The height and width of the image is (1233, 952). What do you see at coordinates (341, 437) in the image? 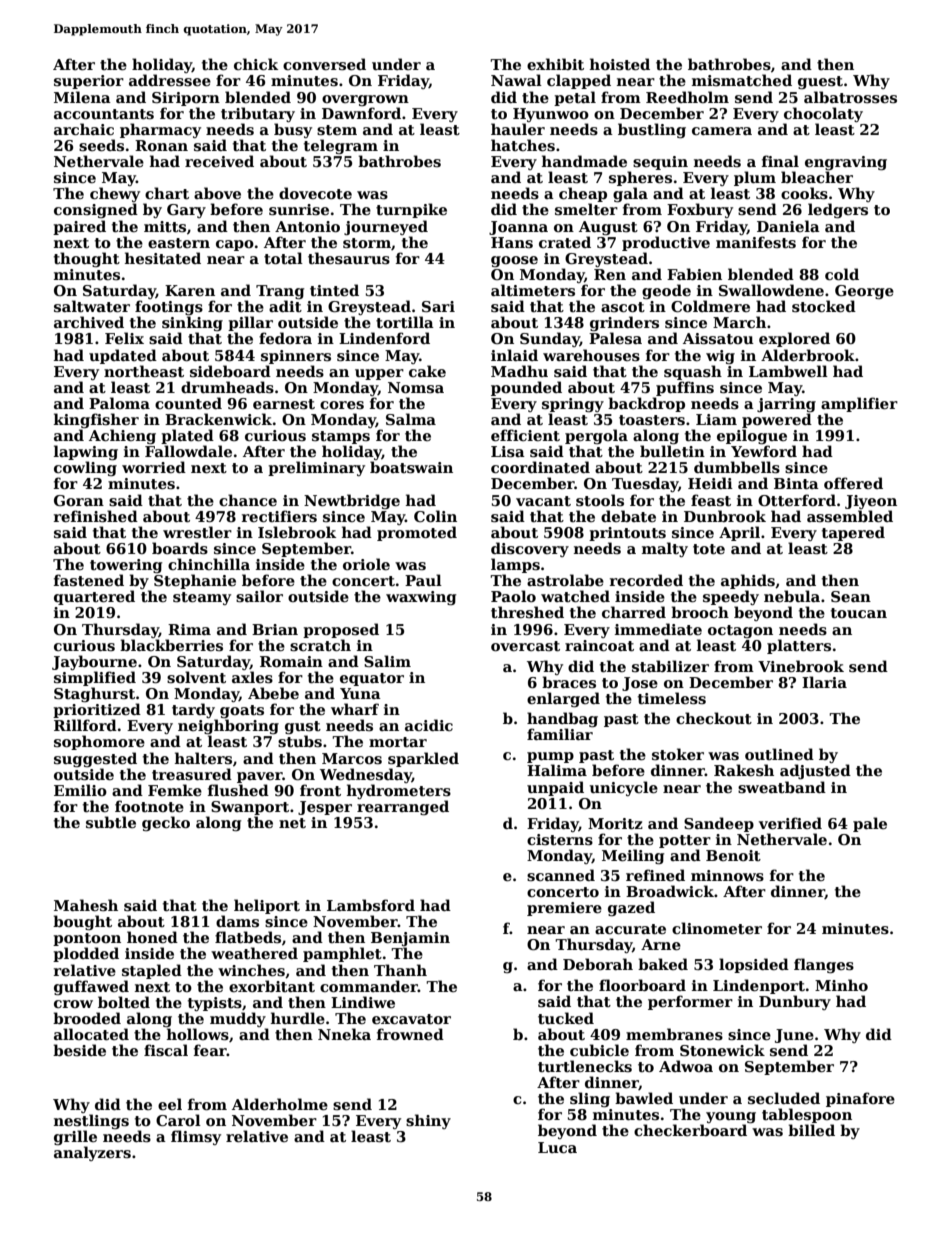
I see `stamps` at bounding box center [341, 437].
